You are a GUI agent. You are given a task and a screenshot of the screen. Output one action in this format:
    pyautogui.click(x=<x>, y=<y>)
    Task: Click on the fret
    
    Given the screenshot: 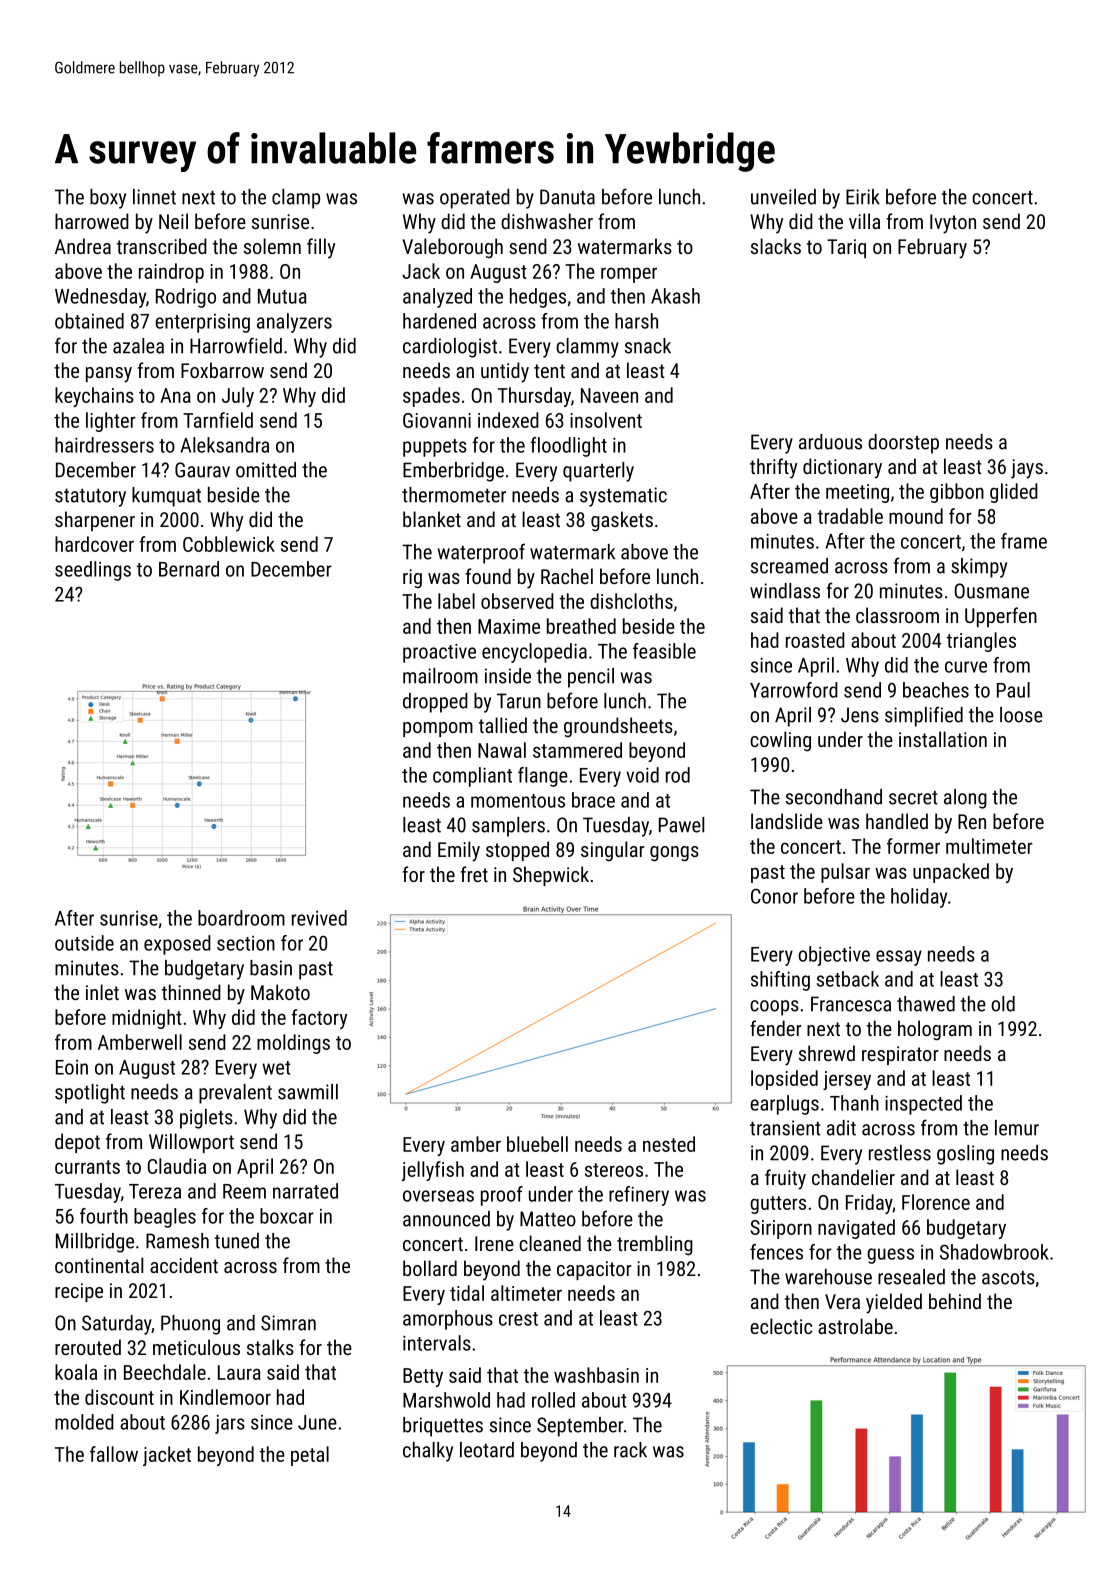 What is the action you would take?
    pyautogui.click(x=474, y=874)
